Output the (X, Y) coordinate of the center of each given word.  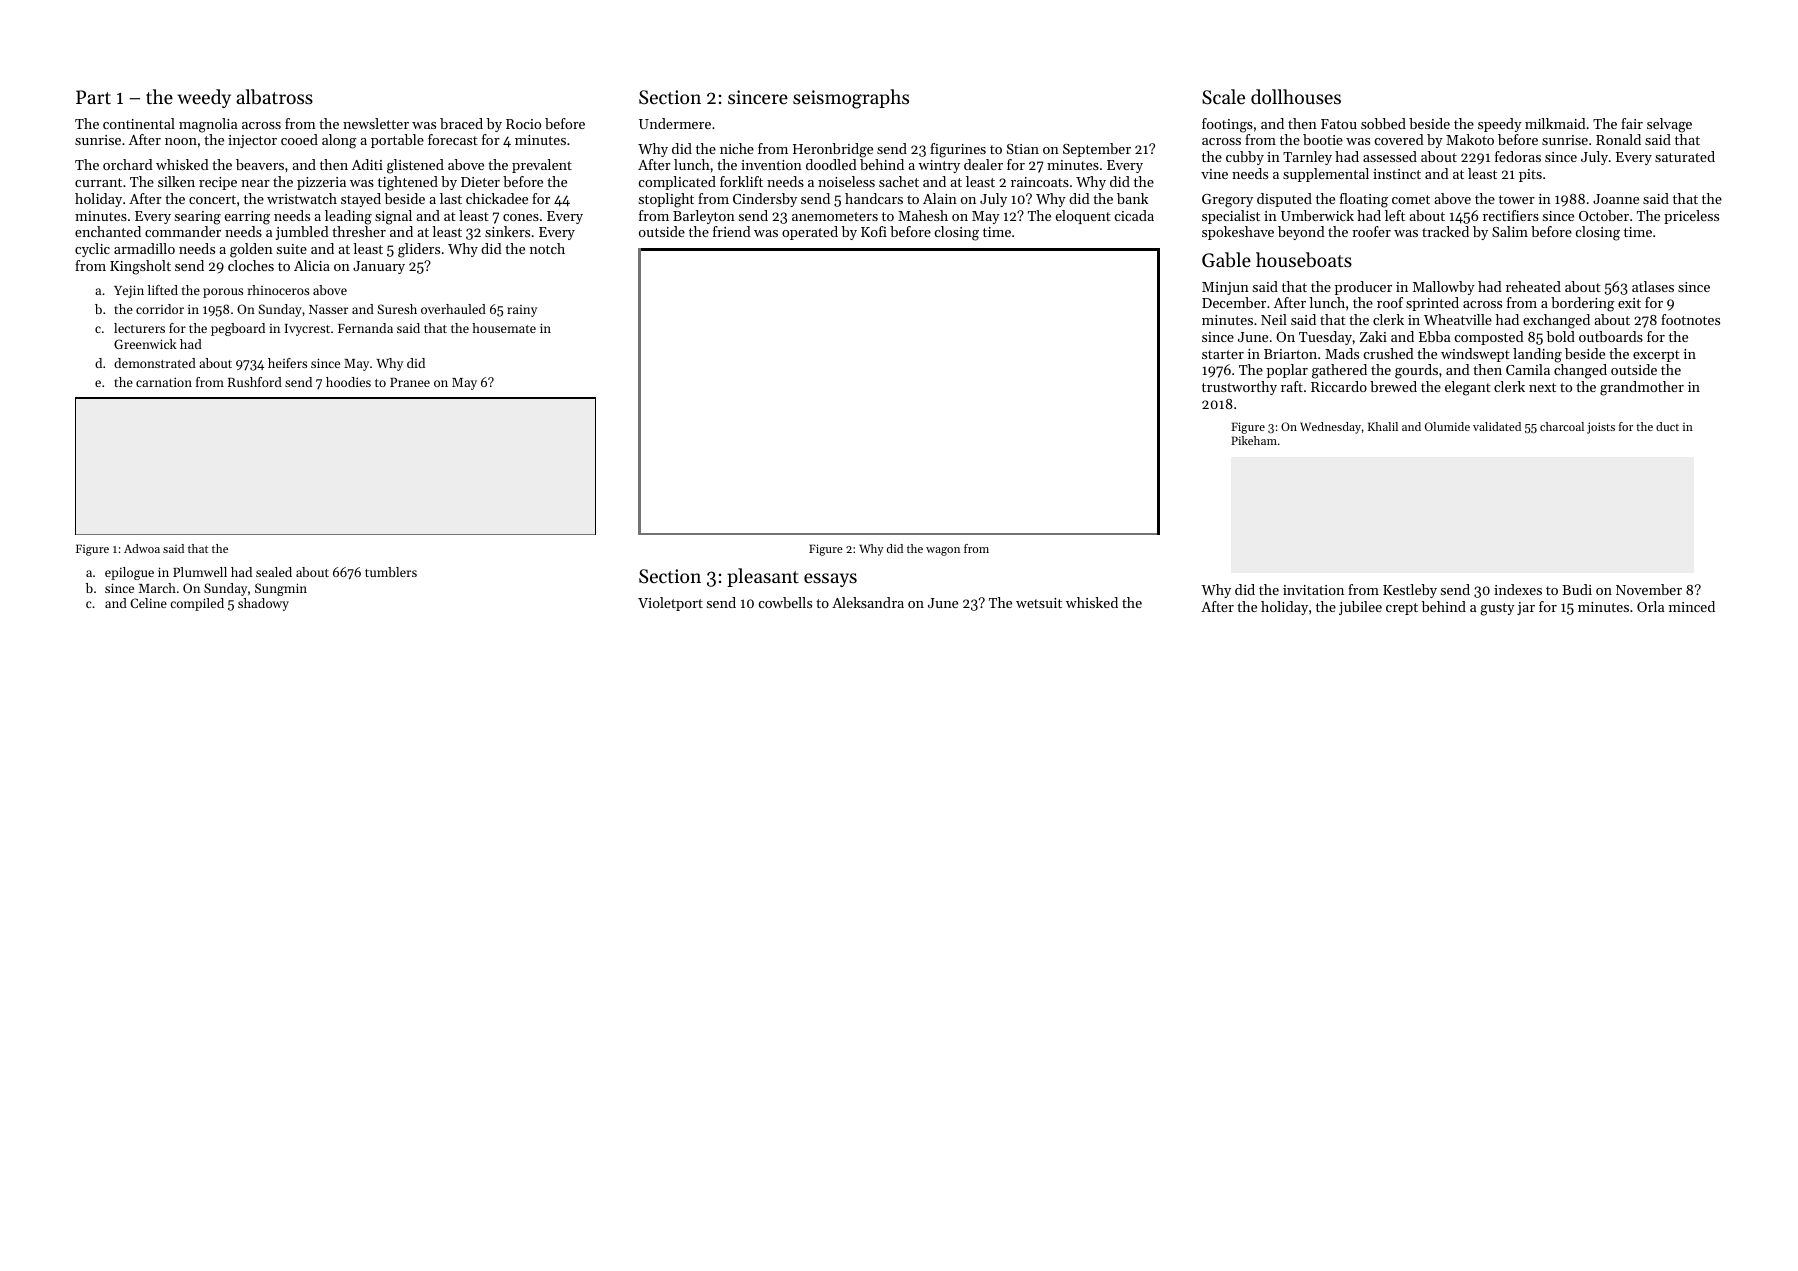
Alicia (312, 265)
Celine (148, 603)
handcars (874, 198)
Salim (1510, 231)
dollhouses (1296, 96)
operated (810, 233)
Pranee (410, 382)
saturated (1685, 156)
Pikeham (1254, 440)
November (1649, 589)
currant (98, 182)
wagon (943, 551)
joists (1601, 428)
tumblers (391, 572)
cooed (299, 139)
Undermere (675, 123)
